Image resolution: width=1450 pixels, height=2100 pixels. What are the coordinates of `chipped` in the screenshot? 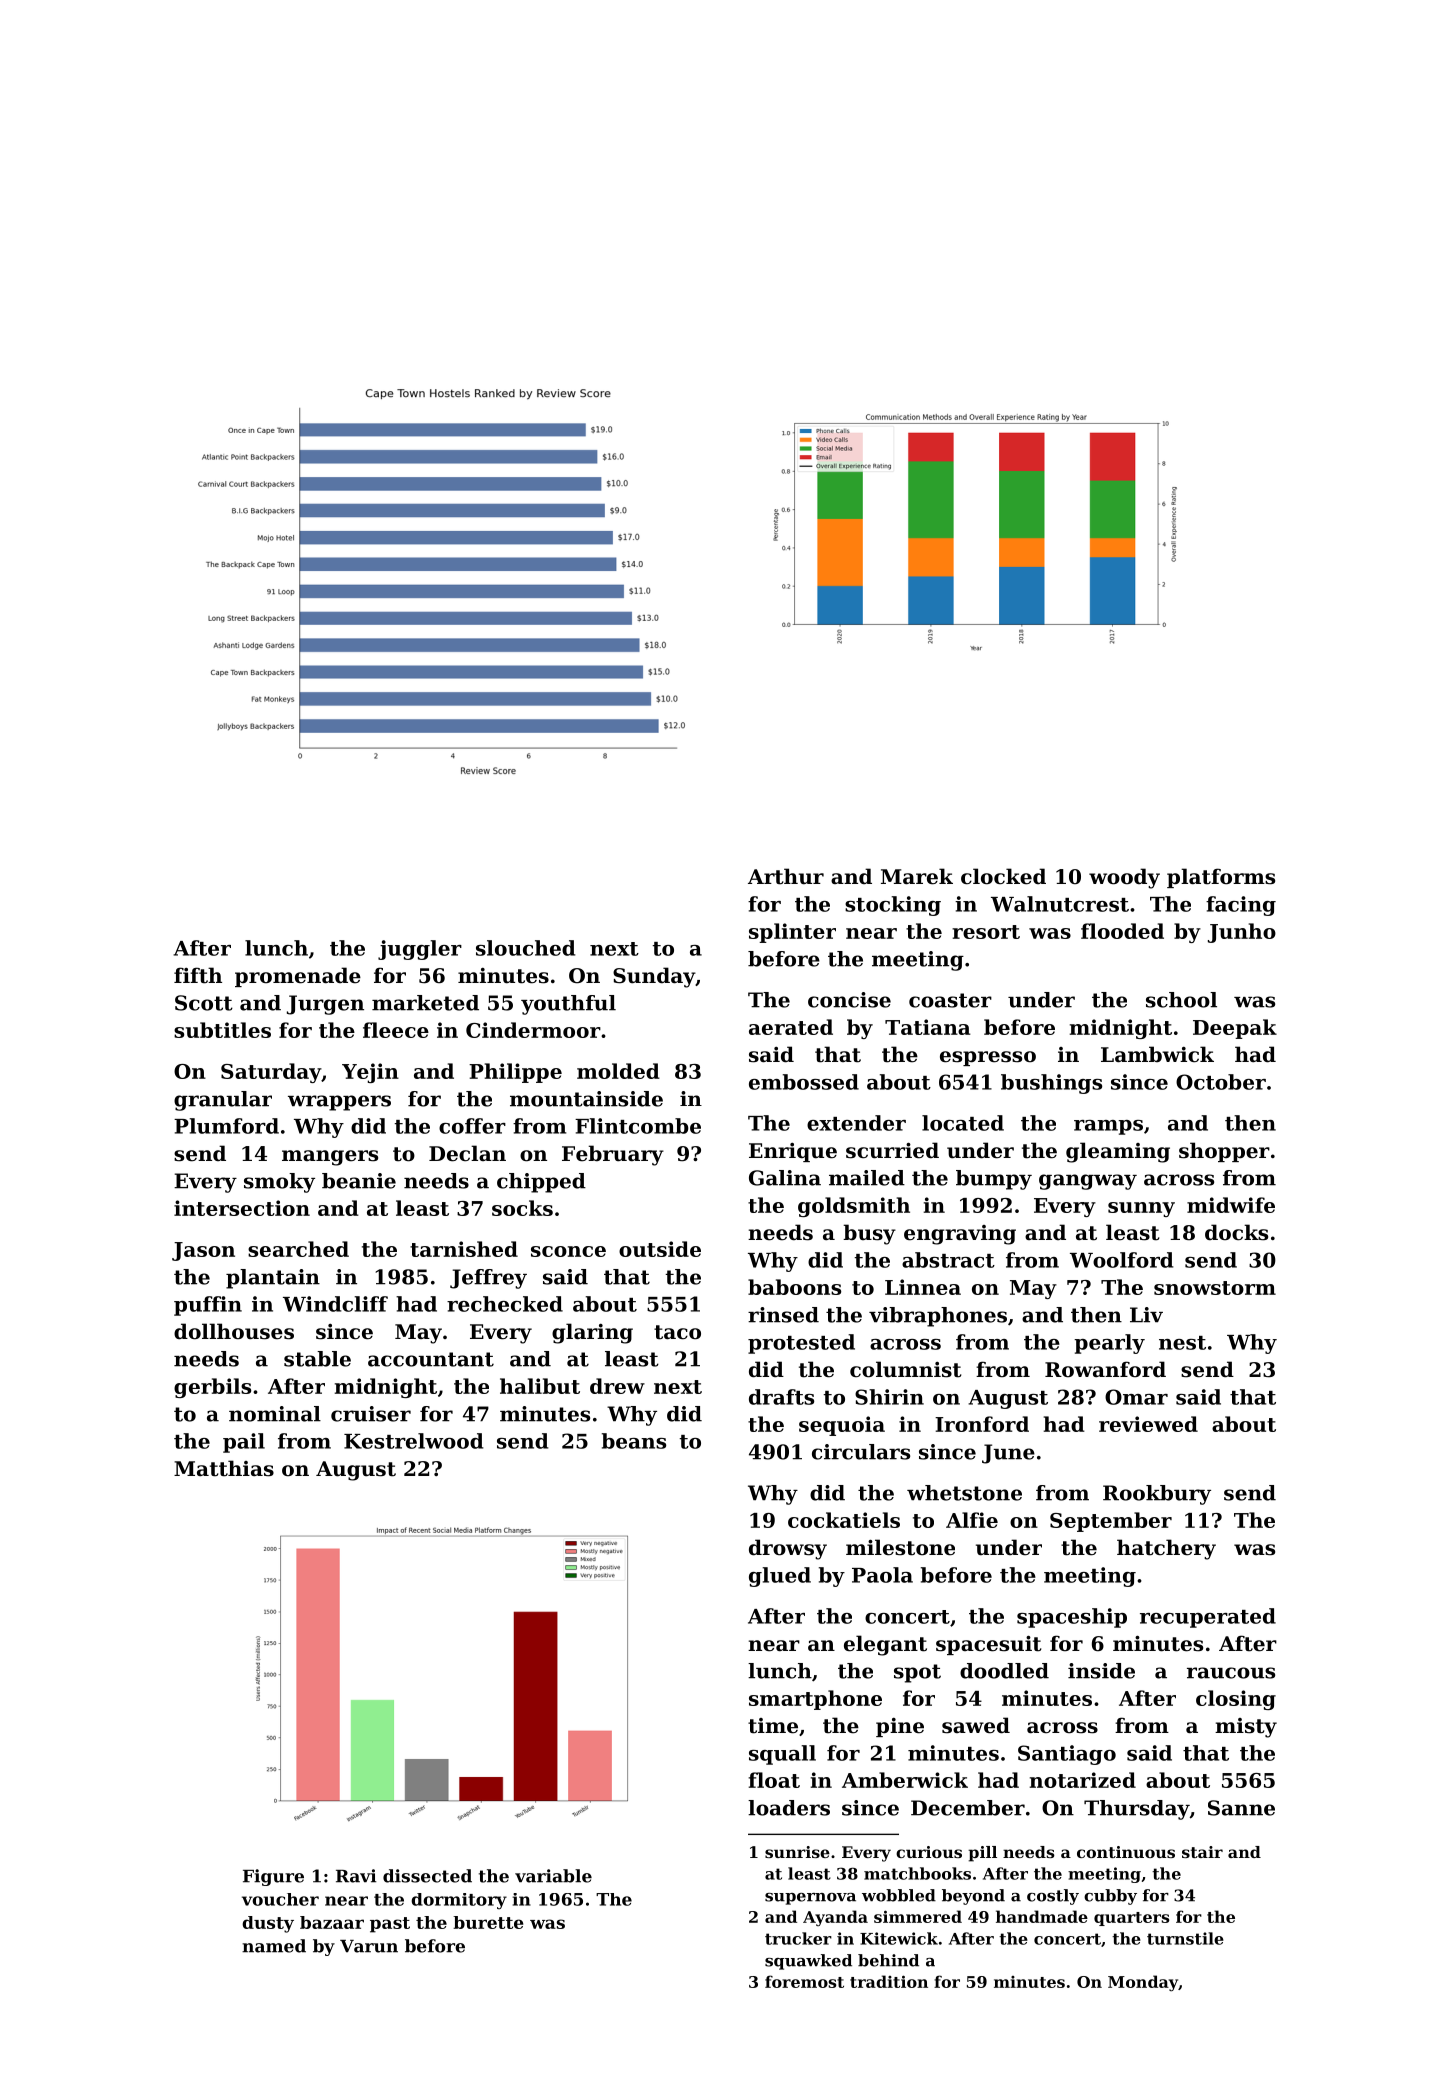 It's located at (541, 1183).
